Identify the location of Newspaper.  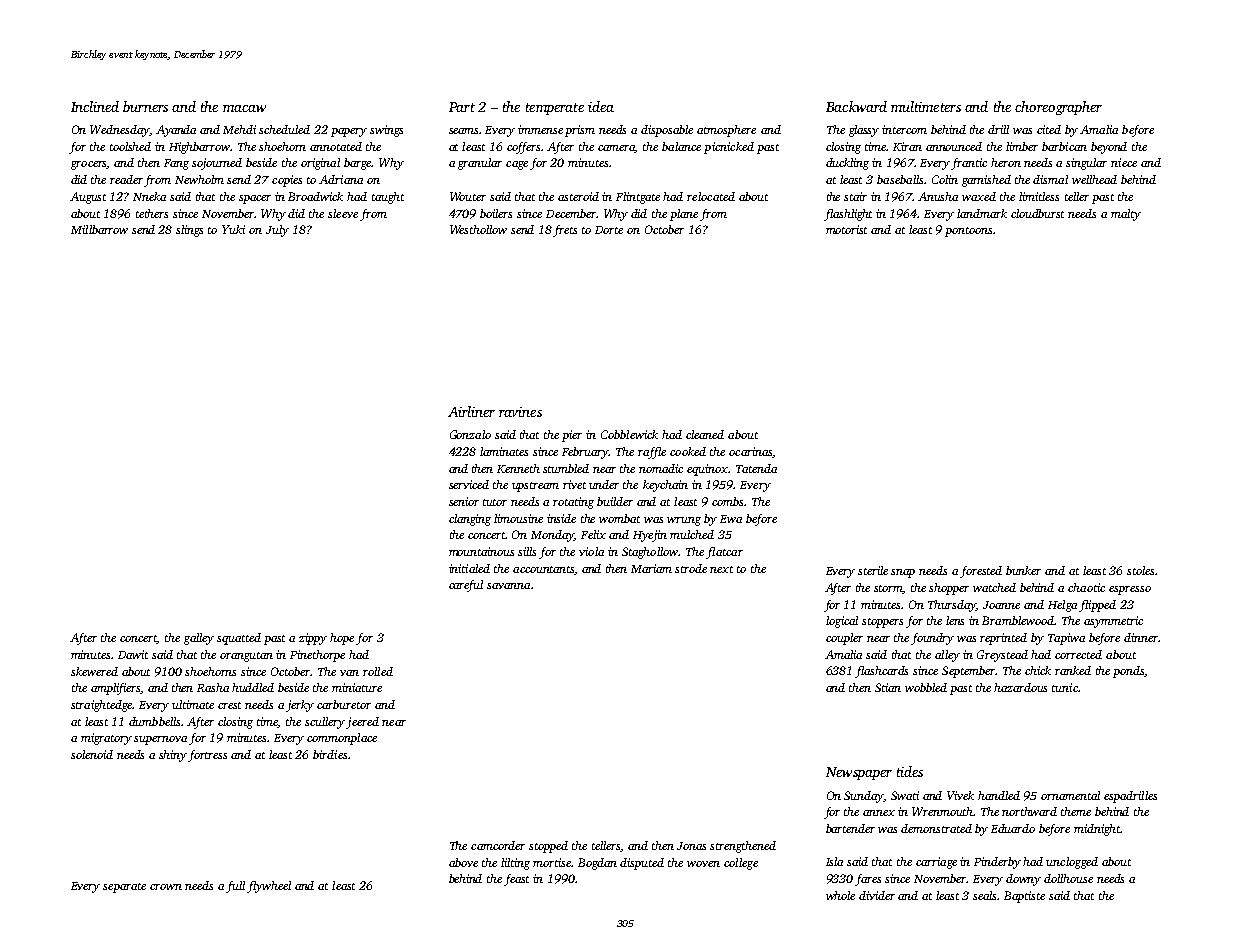
(859, 773).
